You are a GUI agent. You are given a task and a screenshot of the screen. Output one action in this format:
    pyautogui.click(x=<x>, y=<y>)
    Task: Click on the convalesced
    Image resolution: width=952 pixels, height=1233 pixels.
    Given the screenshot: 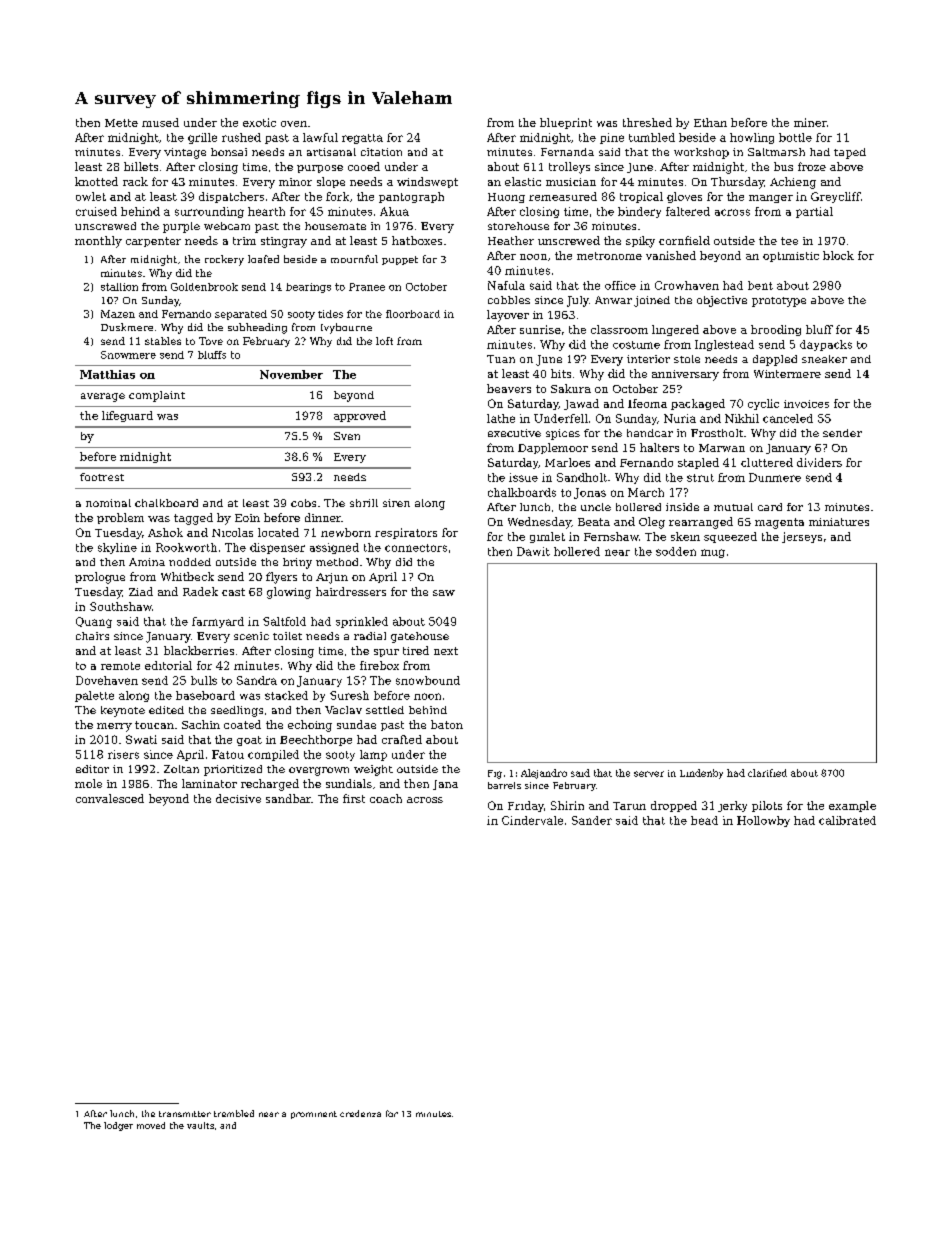 What is the action you would take?
    pyautogui.click(x=110, y=798)
